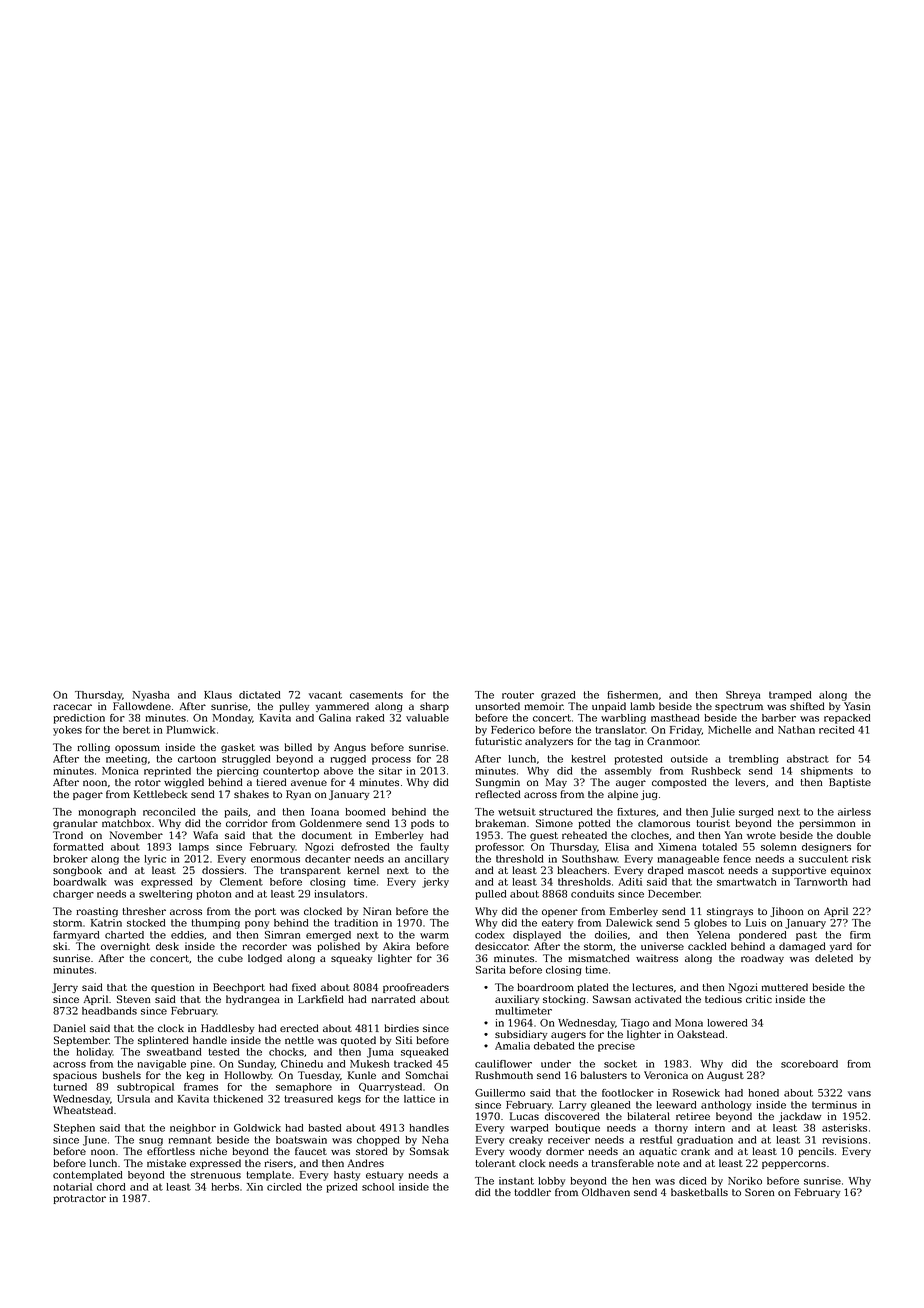 This screenshot has height=1308, width=924. What do you see at coordinates (612, 999) in the screenshot?
I see `Sawsan` at bounding box center [612, 999].
